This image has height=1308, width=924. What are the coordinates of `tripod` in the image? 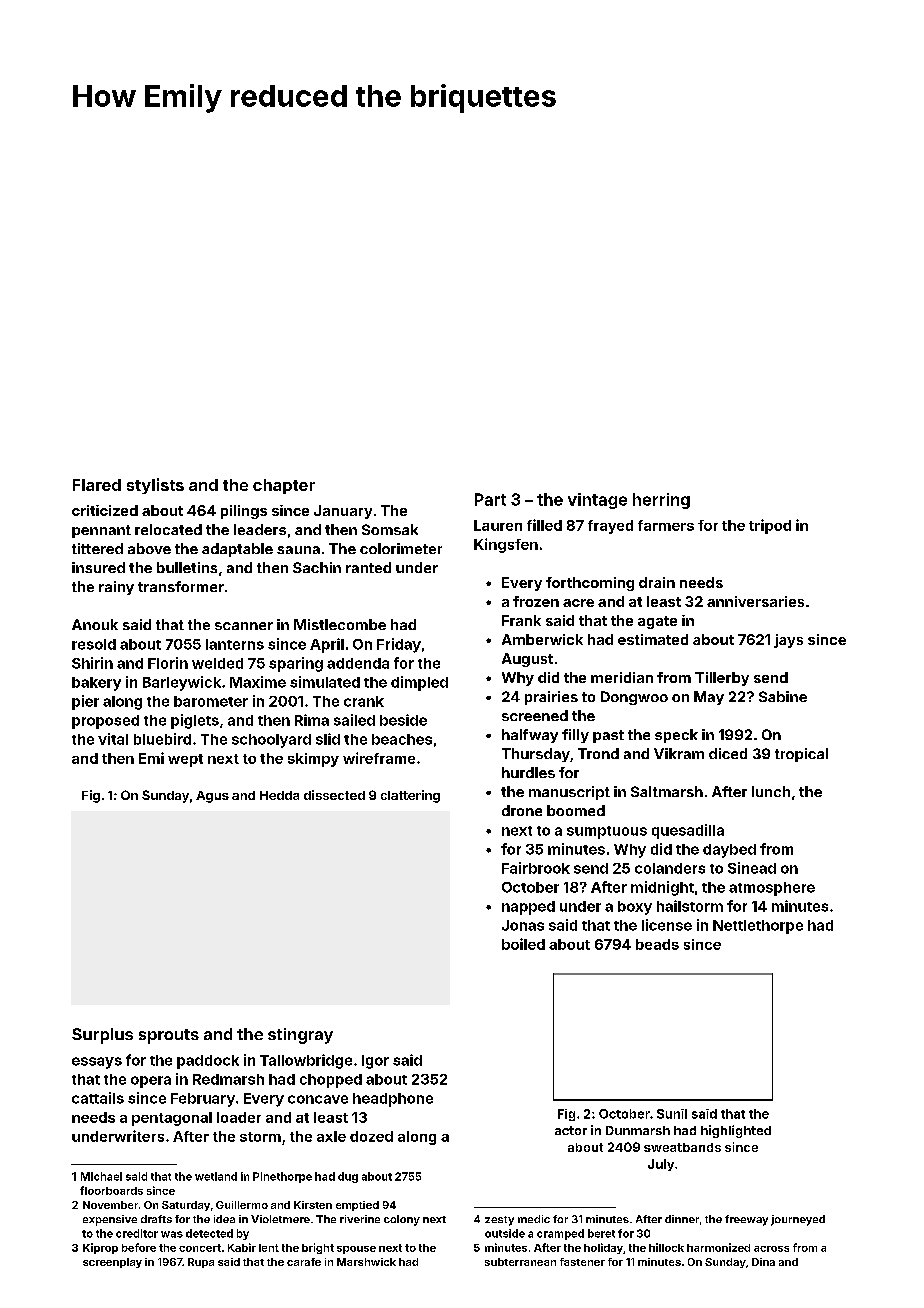 It's located at (770, 526).
